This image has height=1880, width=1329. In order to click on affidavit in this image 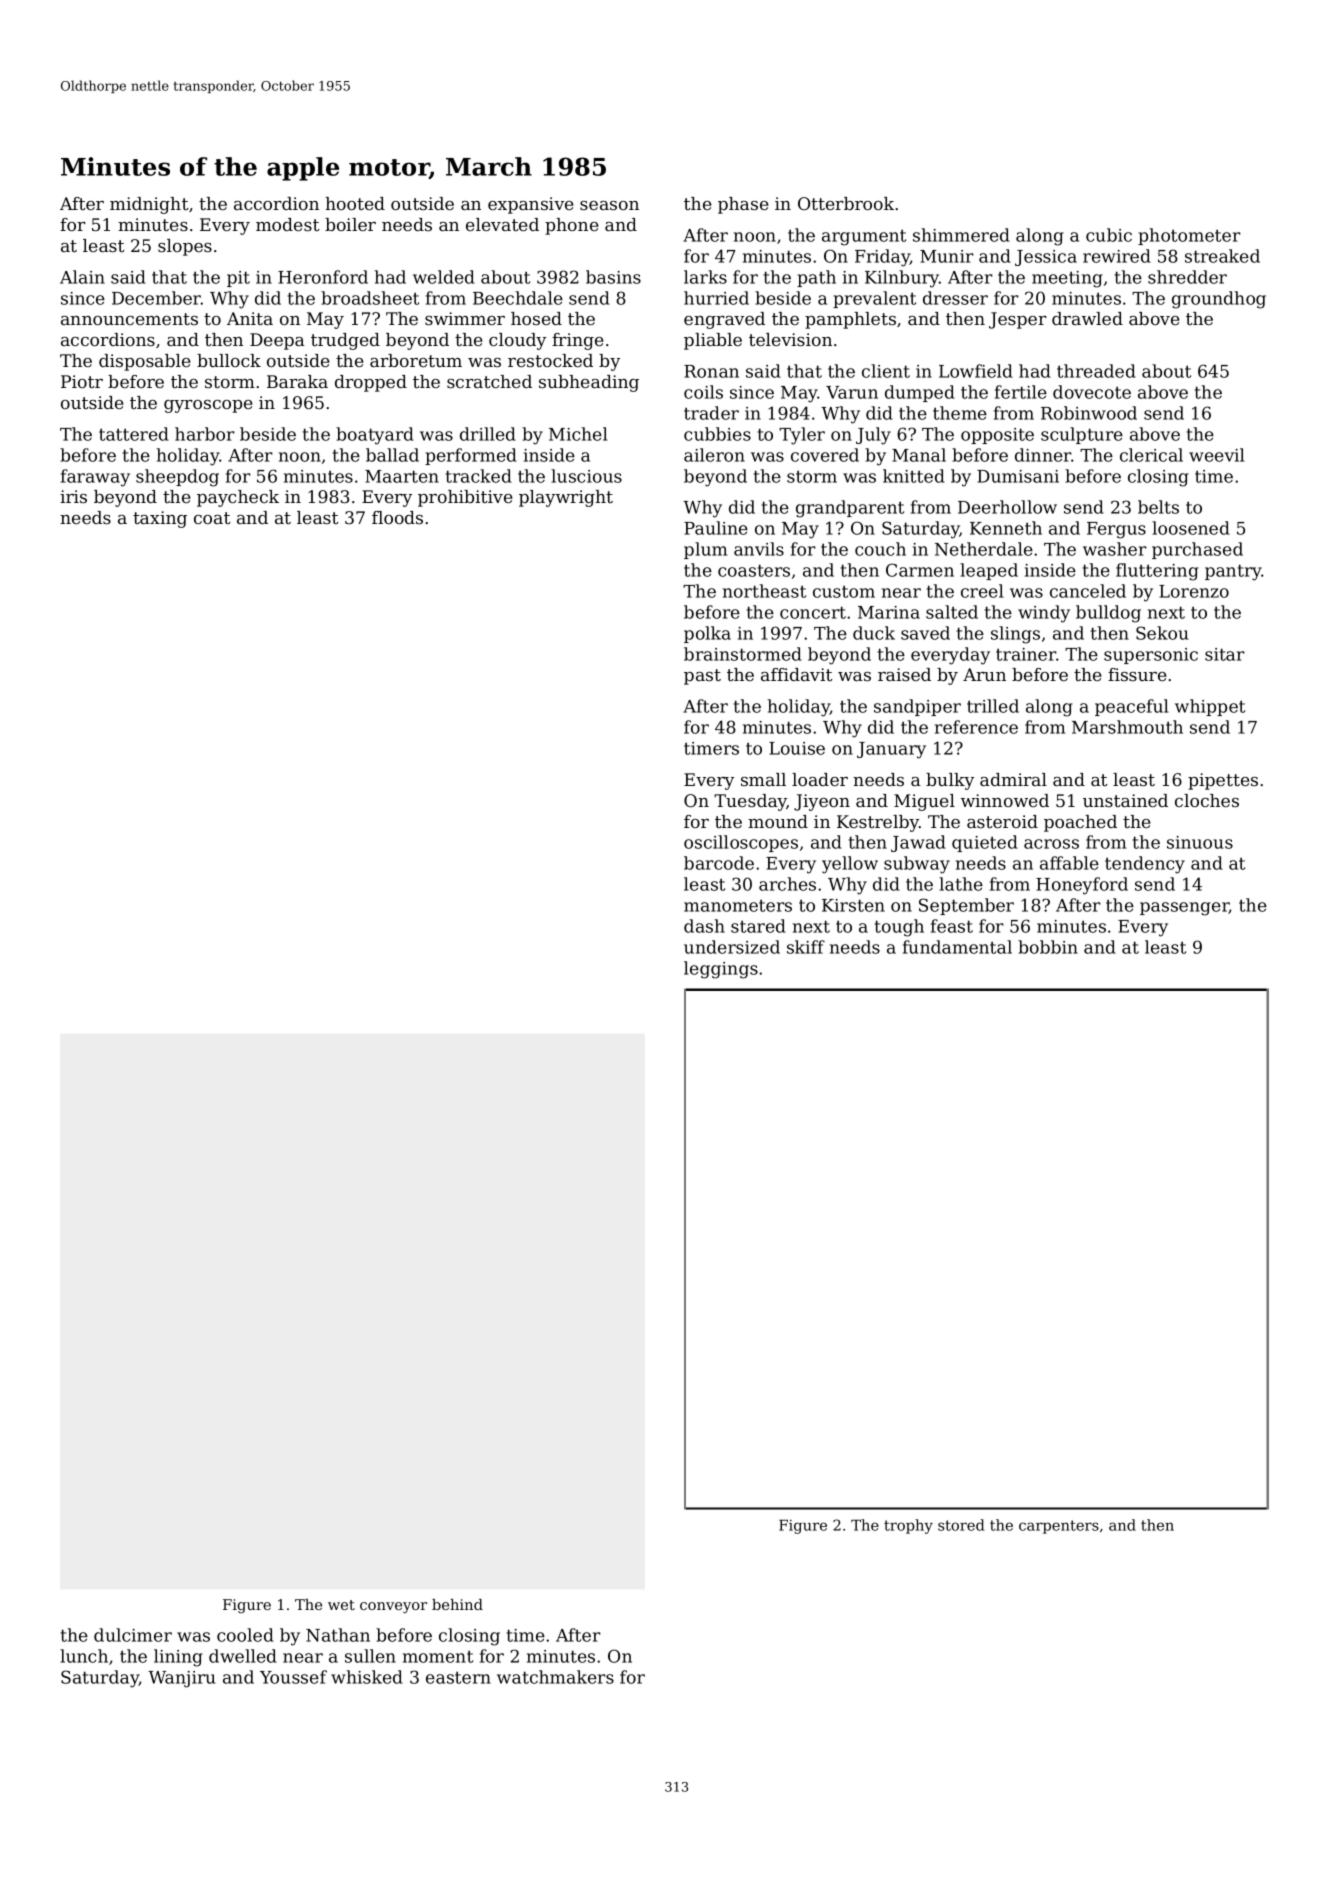, I will do `click(796, 674)`.
